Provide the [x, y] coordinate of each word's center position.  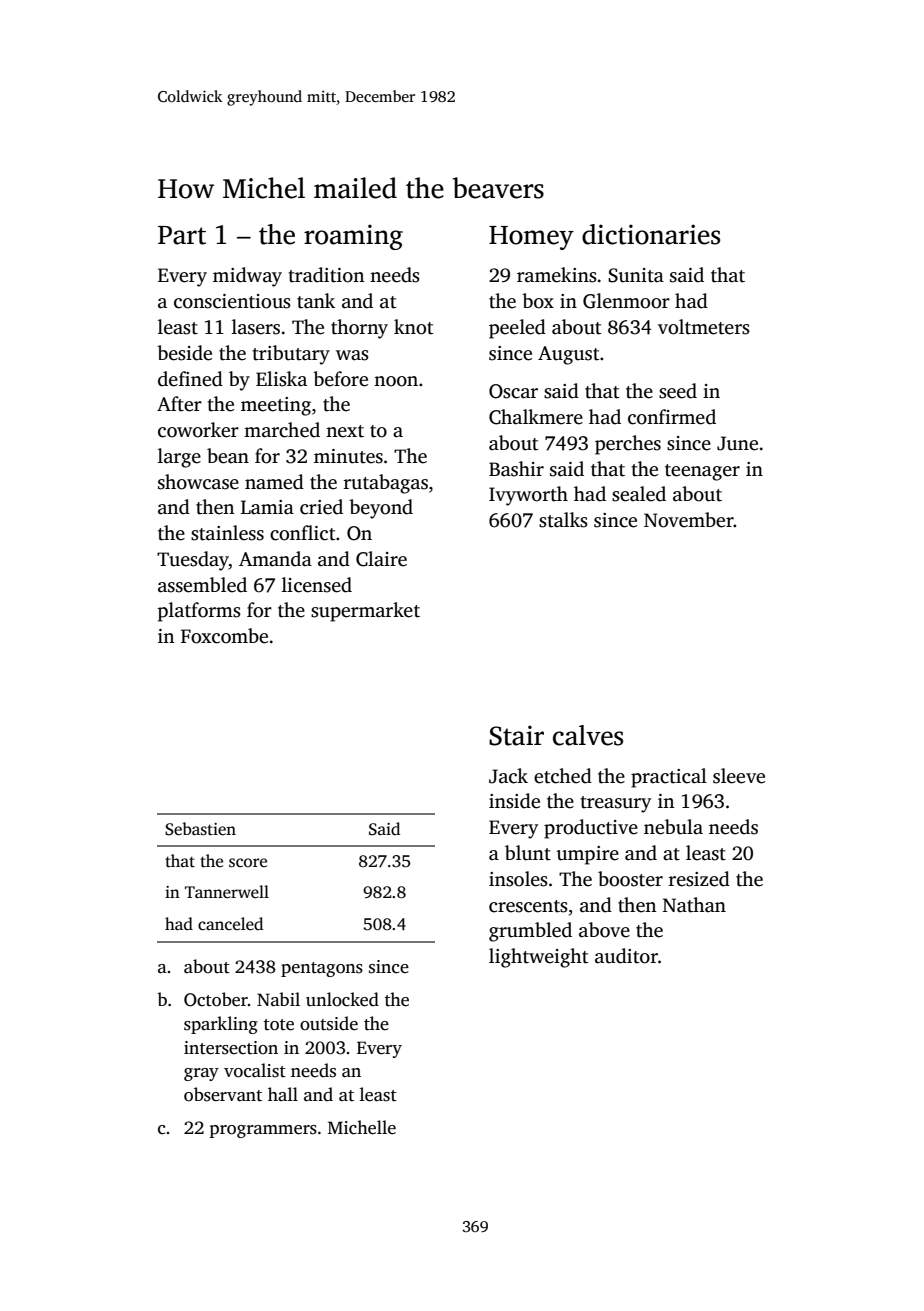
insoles [518, 879]
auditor [626, 956]
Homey [531, 238]
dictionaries [651, 234]
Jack [508, 776]
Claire [381, 559]
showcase [198, 482]
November [689, 520]
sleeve [739, 776]
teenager [702, 472]
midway [247, 277]
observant [223, 1094]
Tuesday [193, 561]
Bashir [516, 469]
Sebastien [200, 829]
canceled [230, 924]
